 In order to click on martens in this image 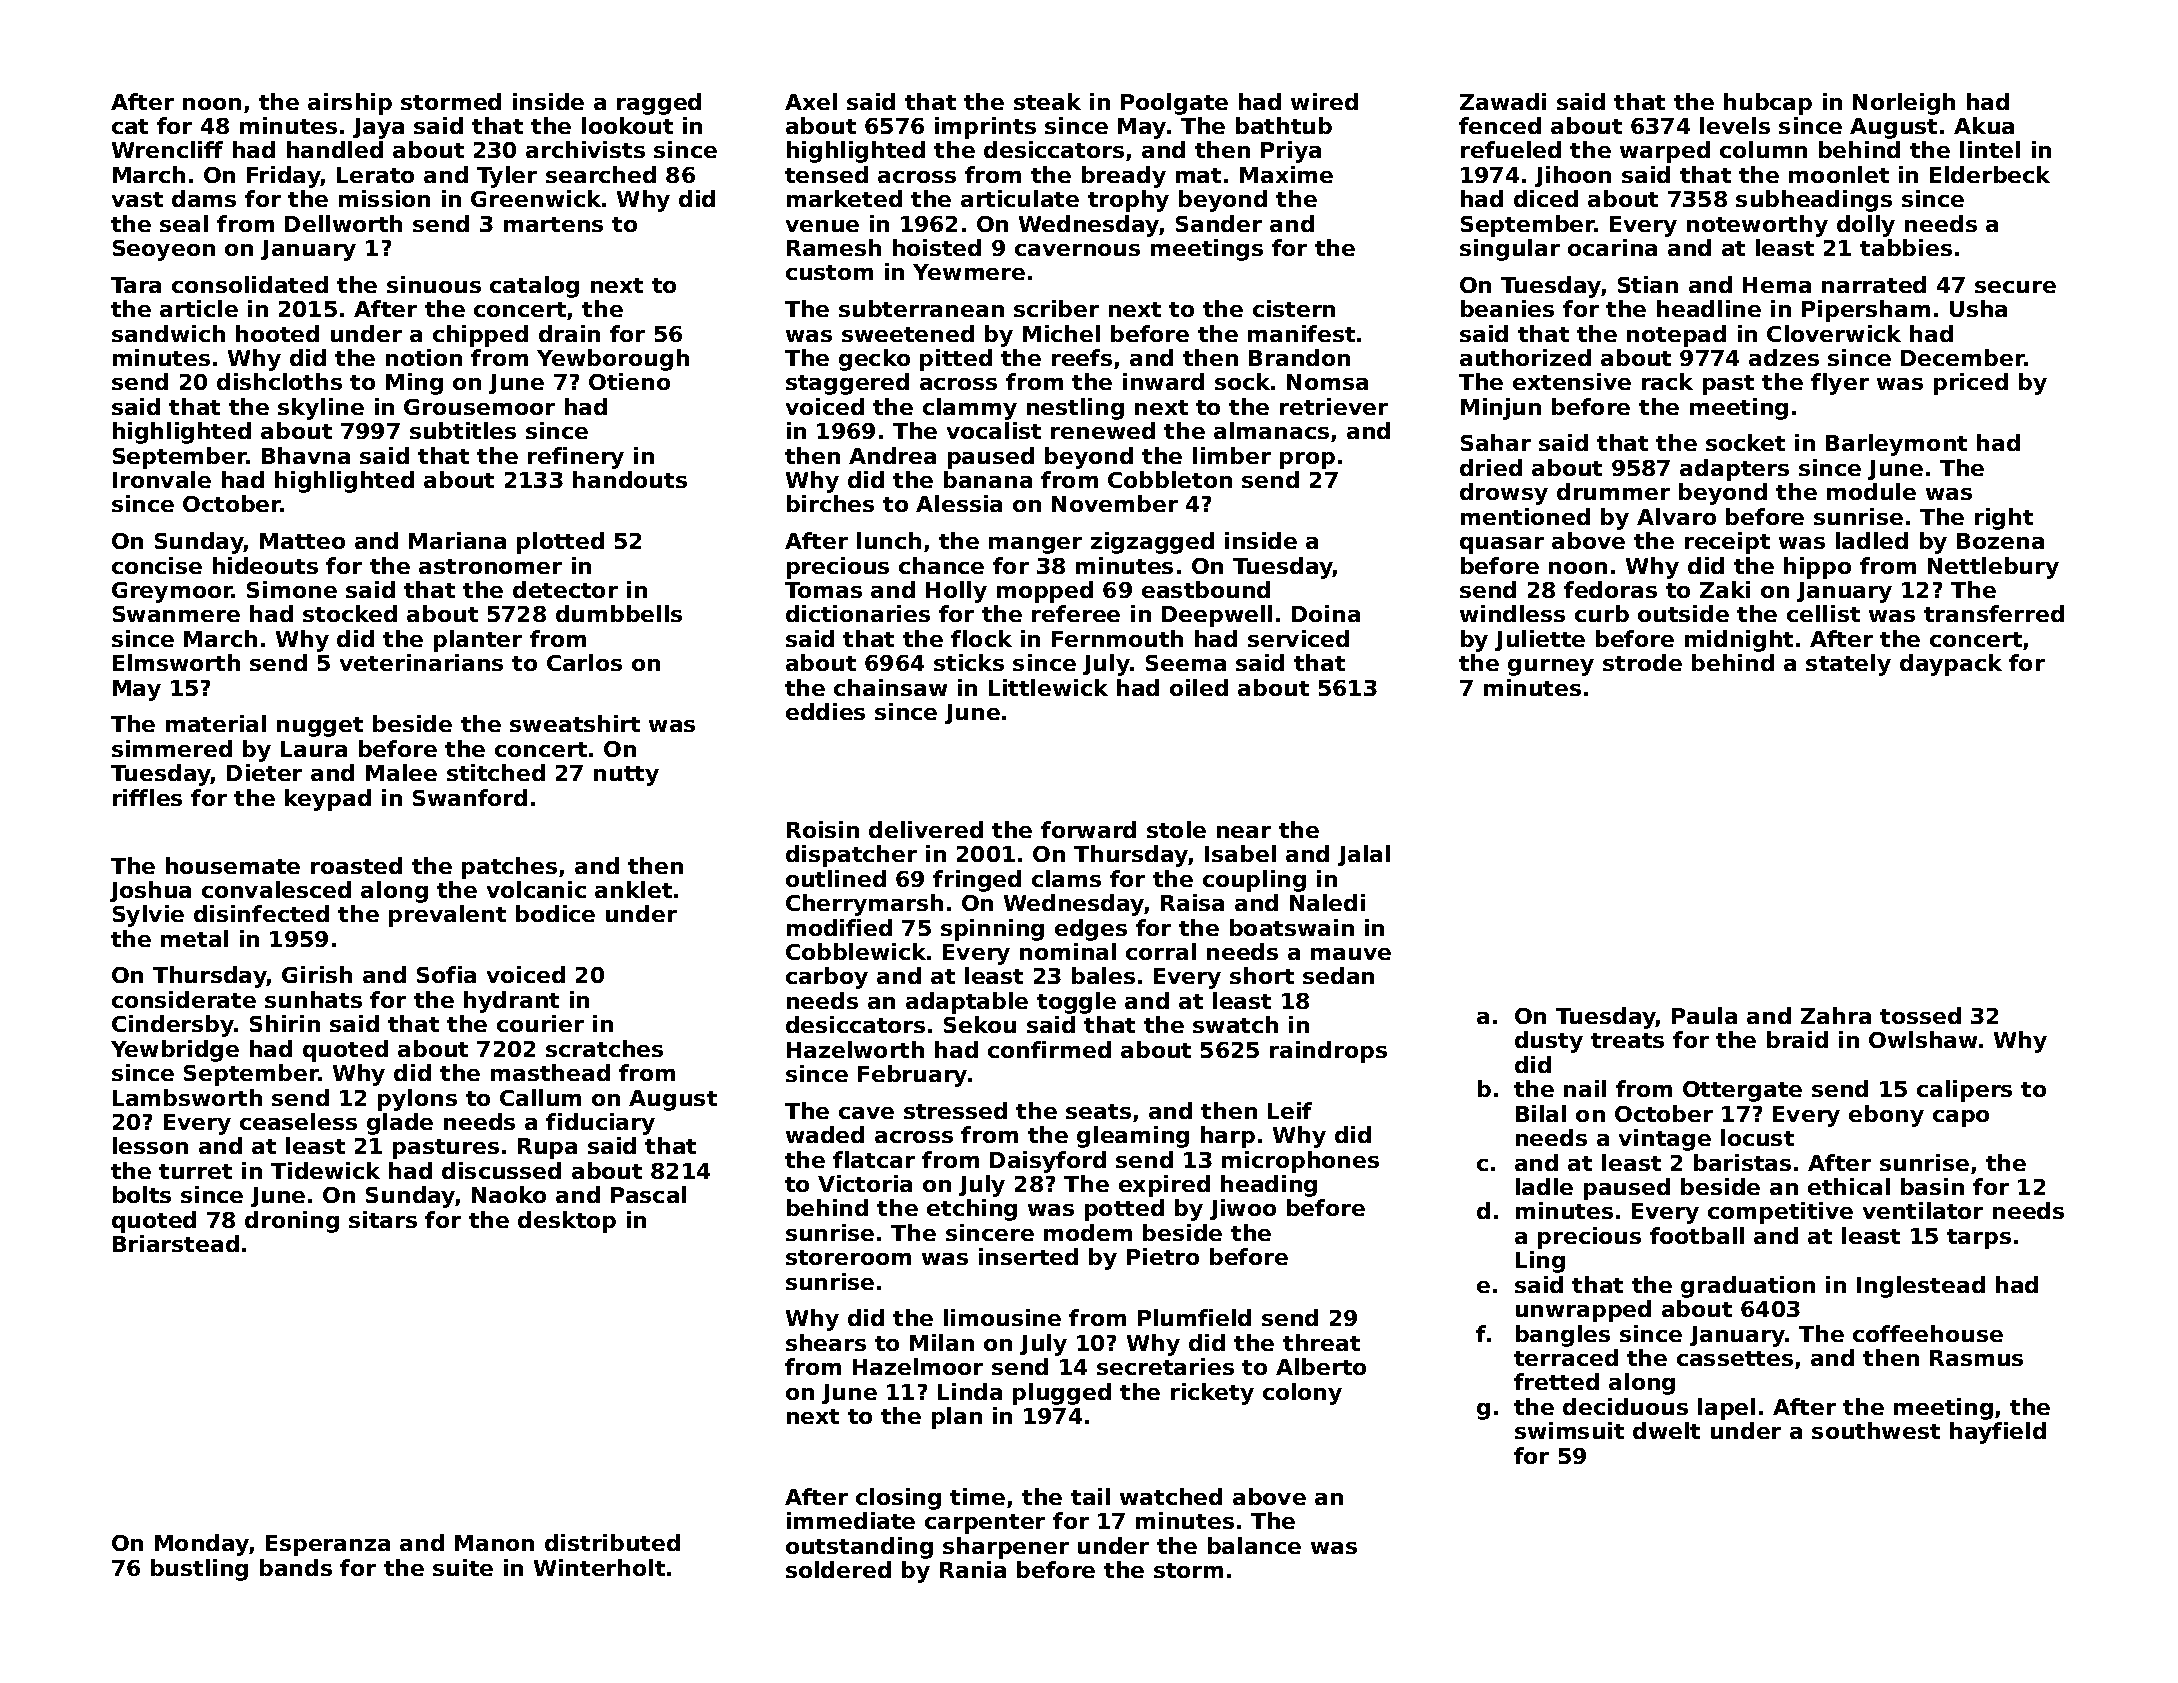, I will do `click(553, 224)`.
